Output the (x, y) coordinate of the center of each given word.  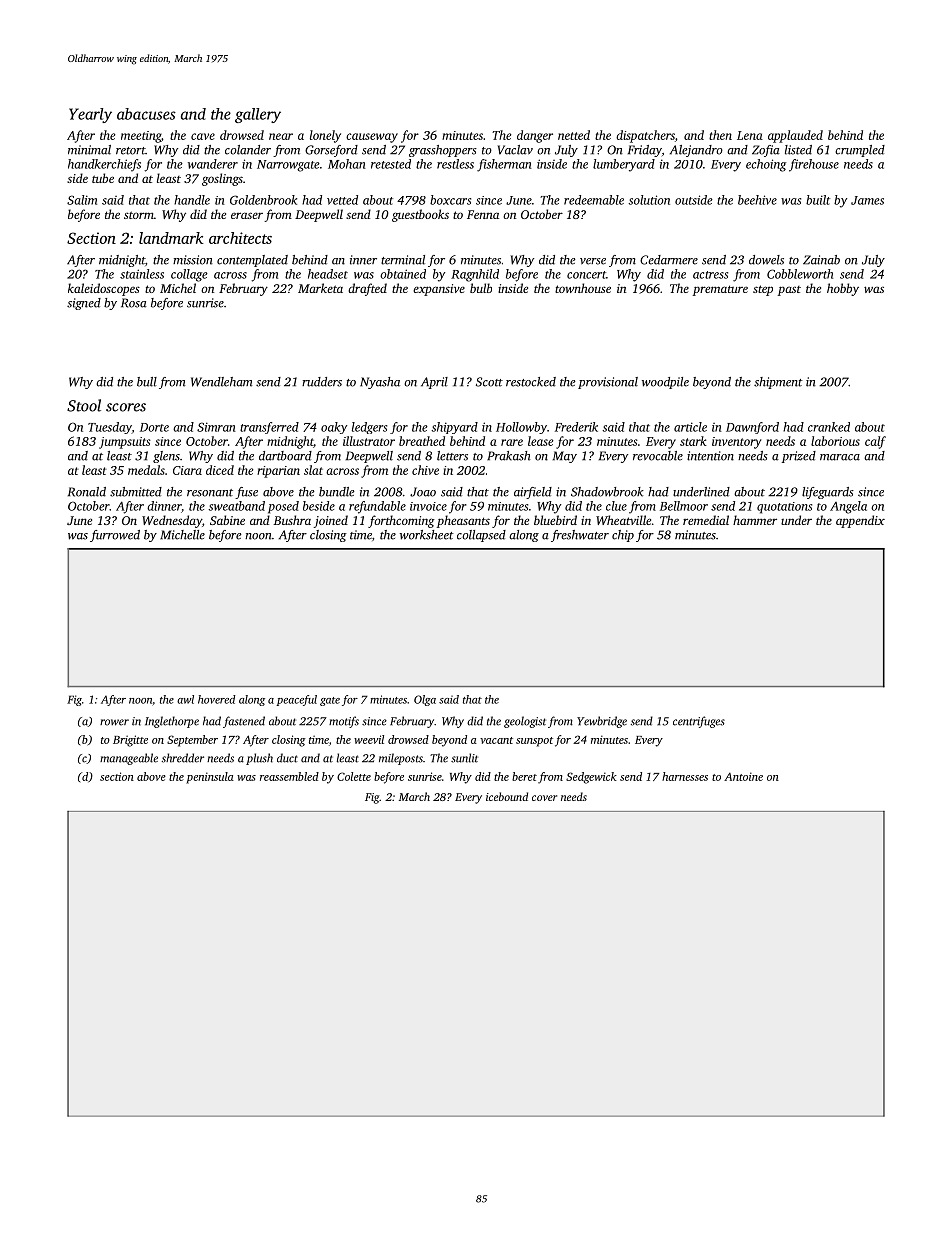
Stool (84, 405)
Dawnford (752, 428)
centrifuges (699, 722)
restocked (531, 382)
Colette (354, 776)
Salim (82, 200)
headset (328, 274)
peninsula (210, 778)
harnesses (685, 776)
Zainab (821, 260)
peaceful (296, 700)
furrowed (115, 536)
